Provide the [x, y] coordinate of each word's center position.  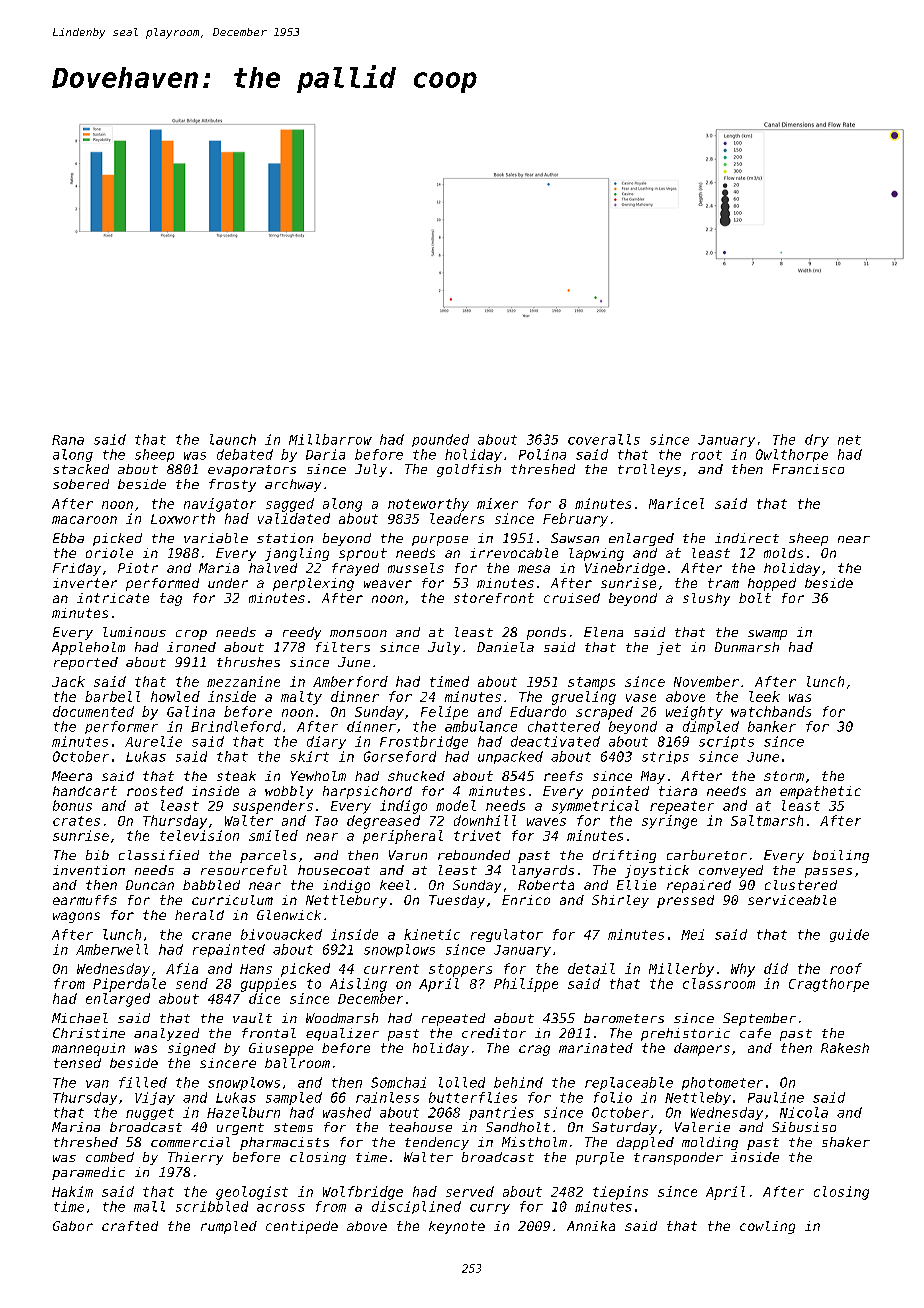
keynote [457, 1227]
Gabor [73, 1226]
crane [211, 936]
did [776, 968]
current [391, 969]
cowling [767, 1227]
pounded [440, 440]
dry [817, 440]
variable [216, 538]
